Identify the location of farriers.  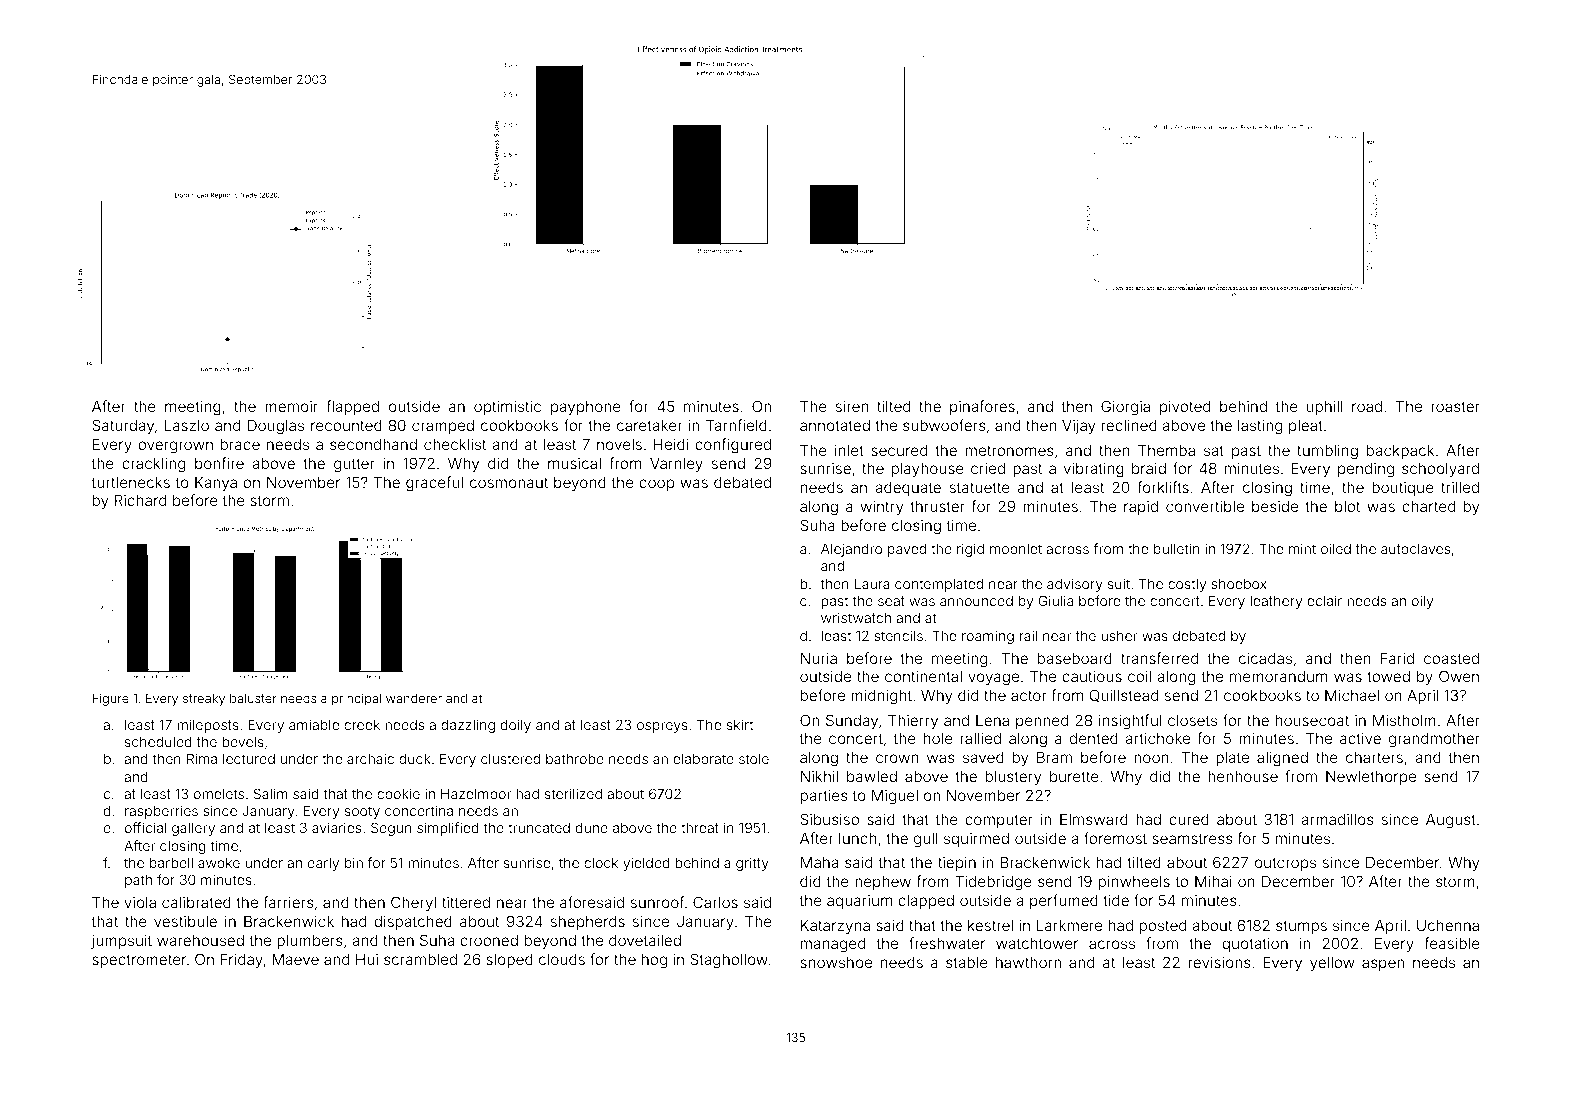
(288, 902).
